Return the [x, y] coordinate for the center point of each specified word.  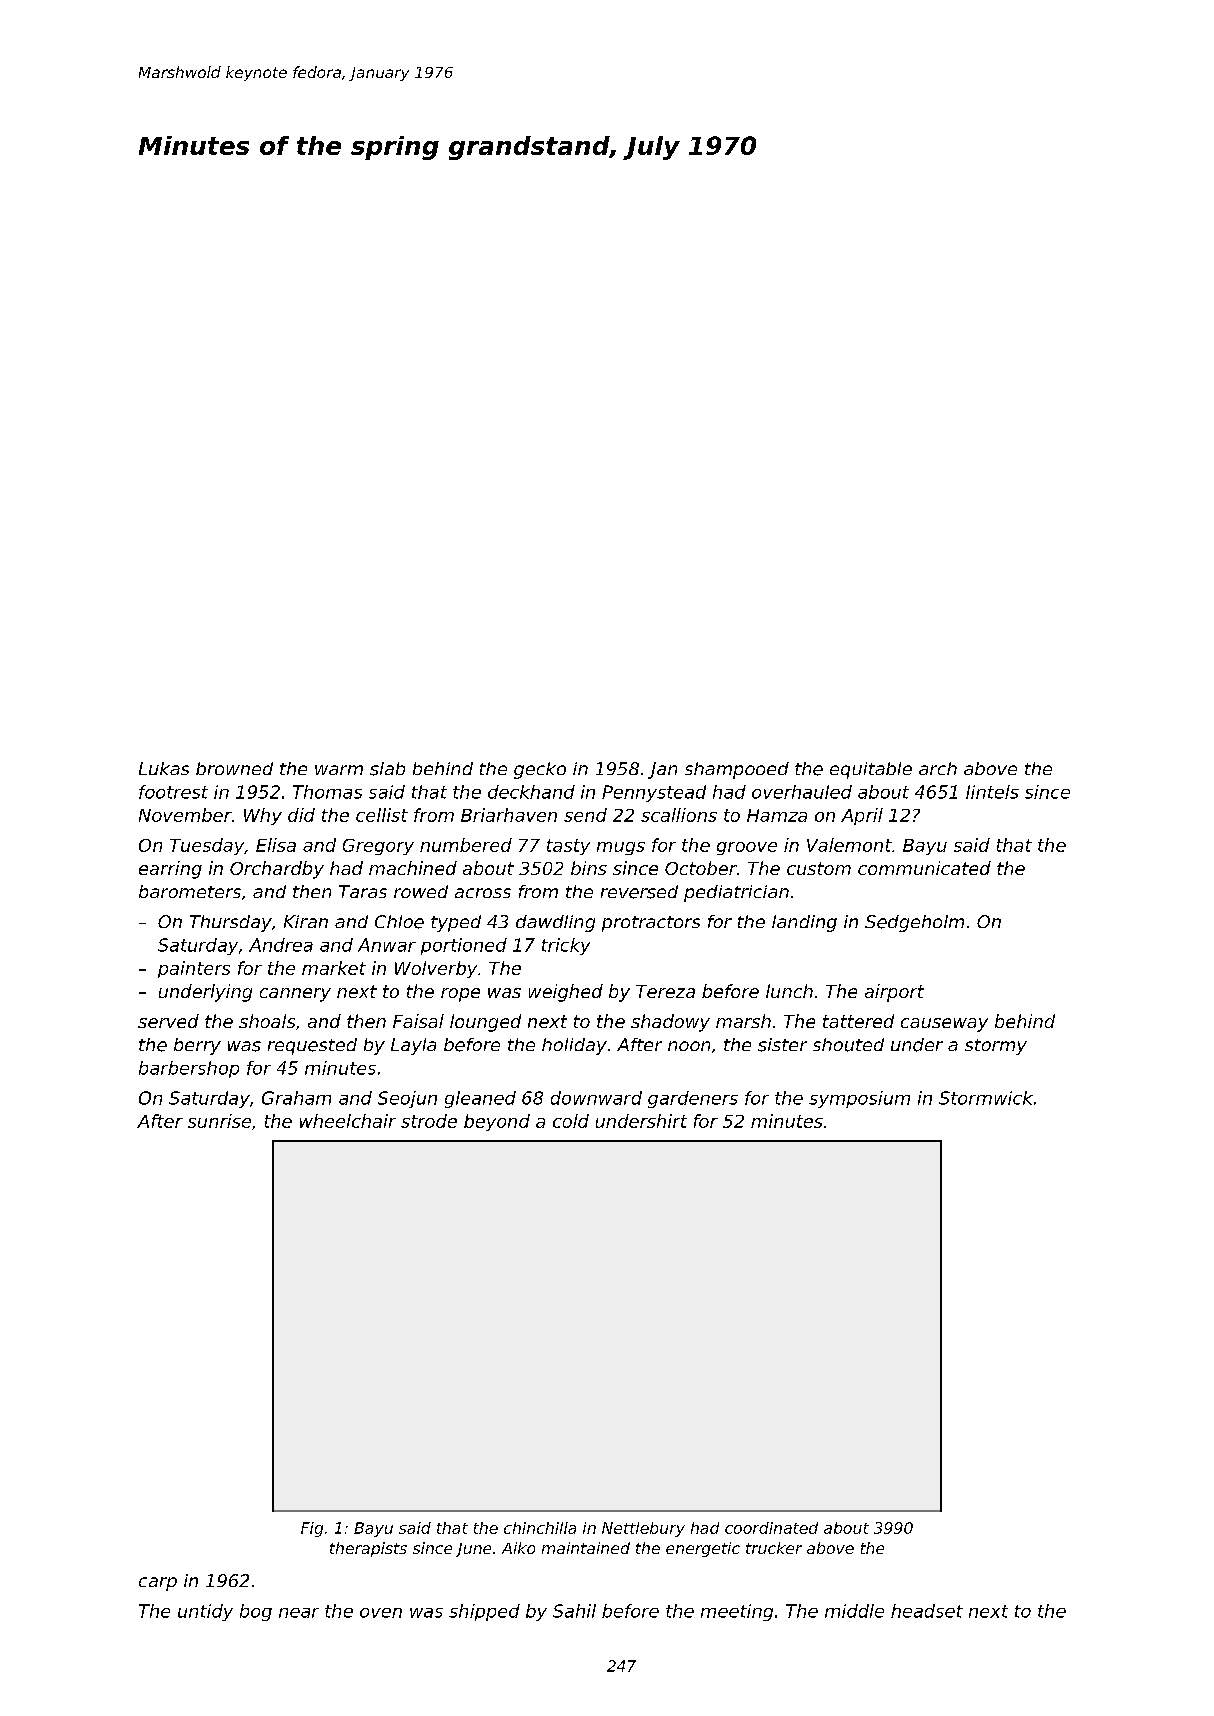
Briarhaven [509, 815]
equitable [871, 770]
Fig [312, 1529]
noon [689, 1046]
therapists [368, 1549]
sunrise [219, 1121]
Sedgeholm [914, 923]
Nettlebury [643, 1529]
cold [571, 1121]
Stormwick [986, 1098]
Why [263, 816]
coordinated [771, 1528]
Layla [413, 1046]
